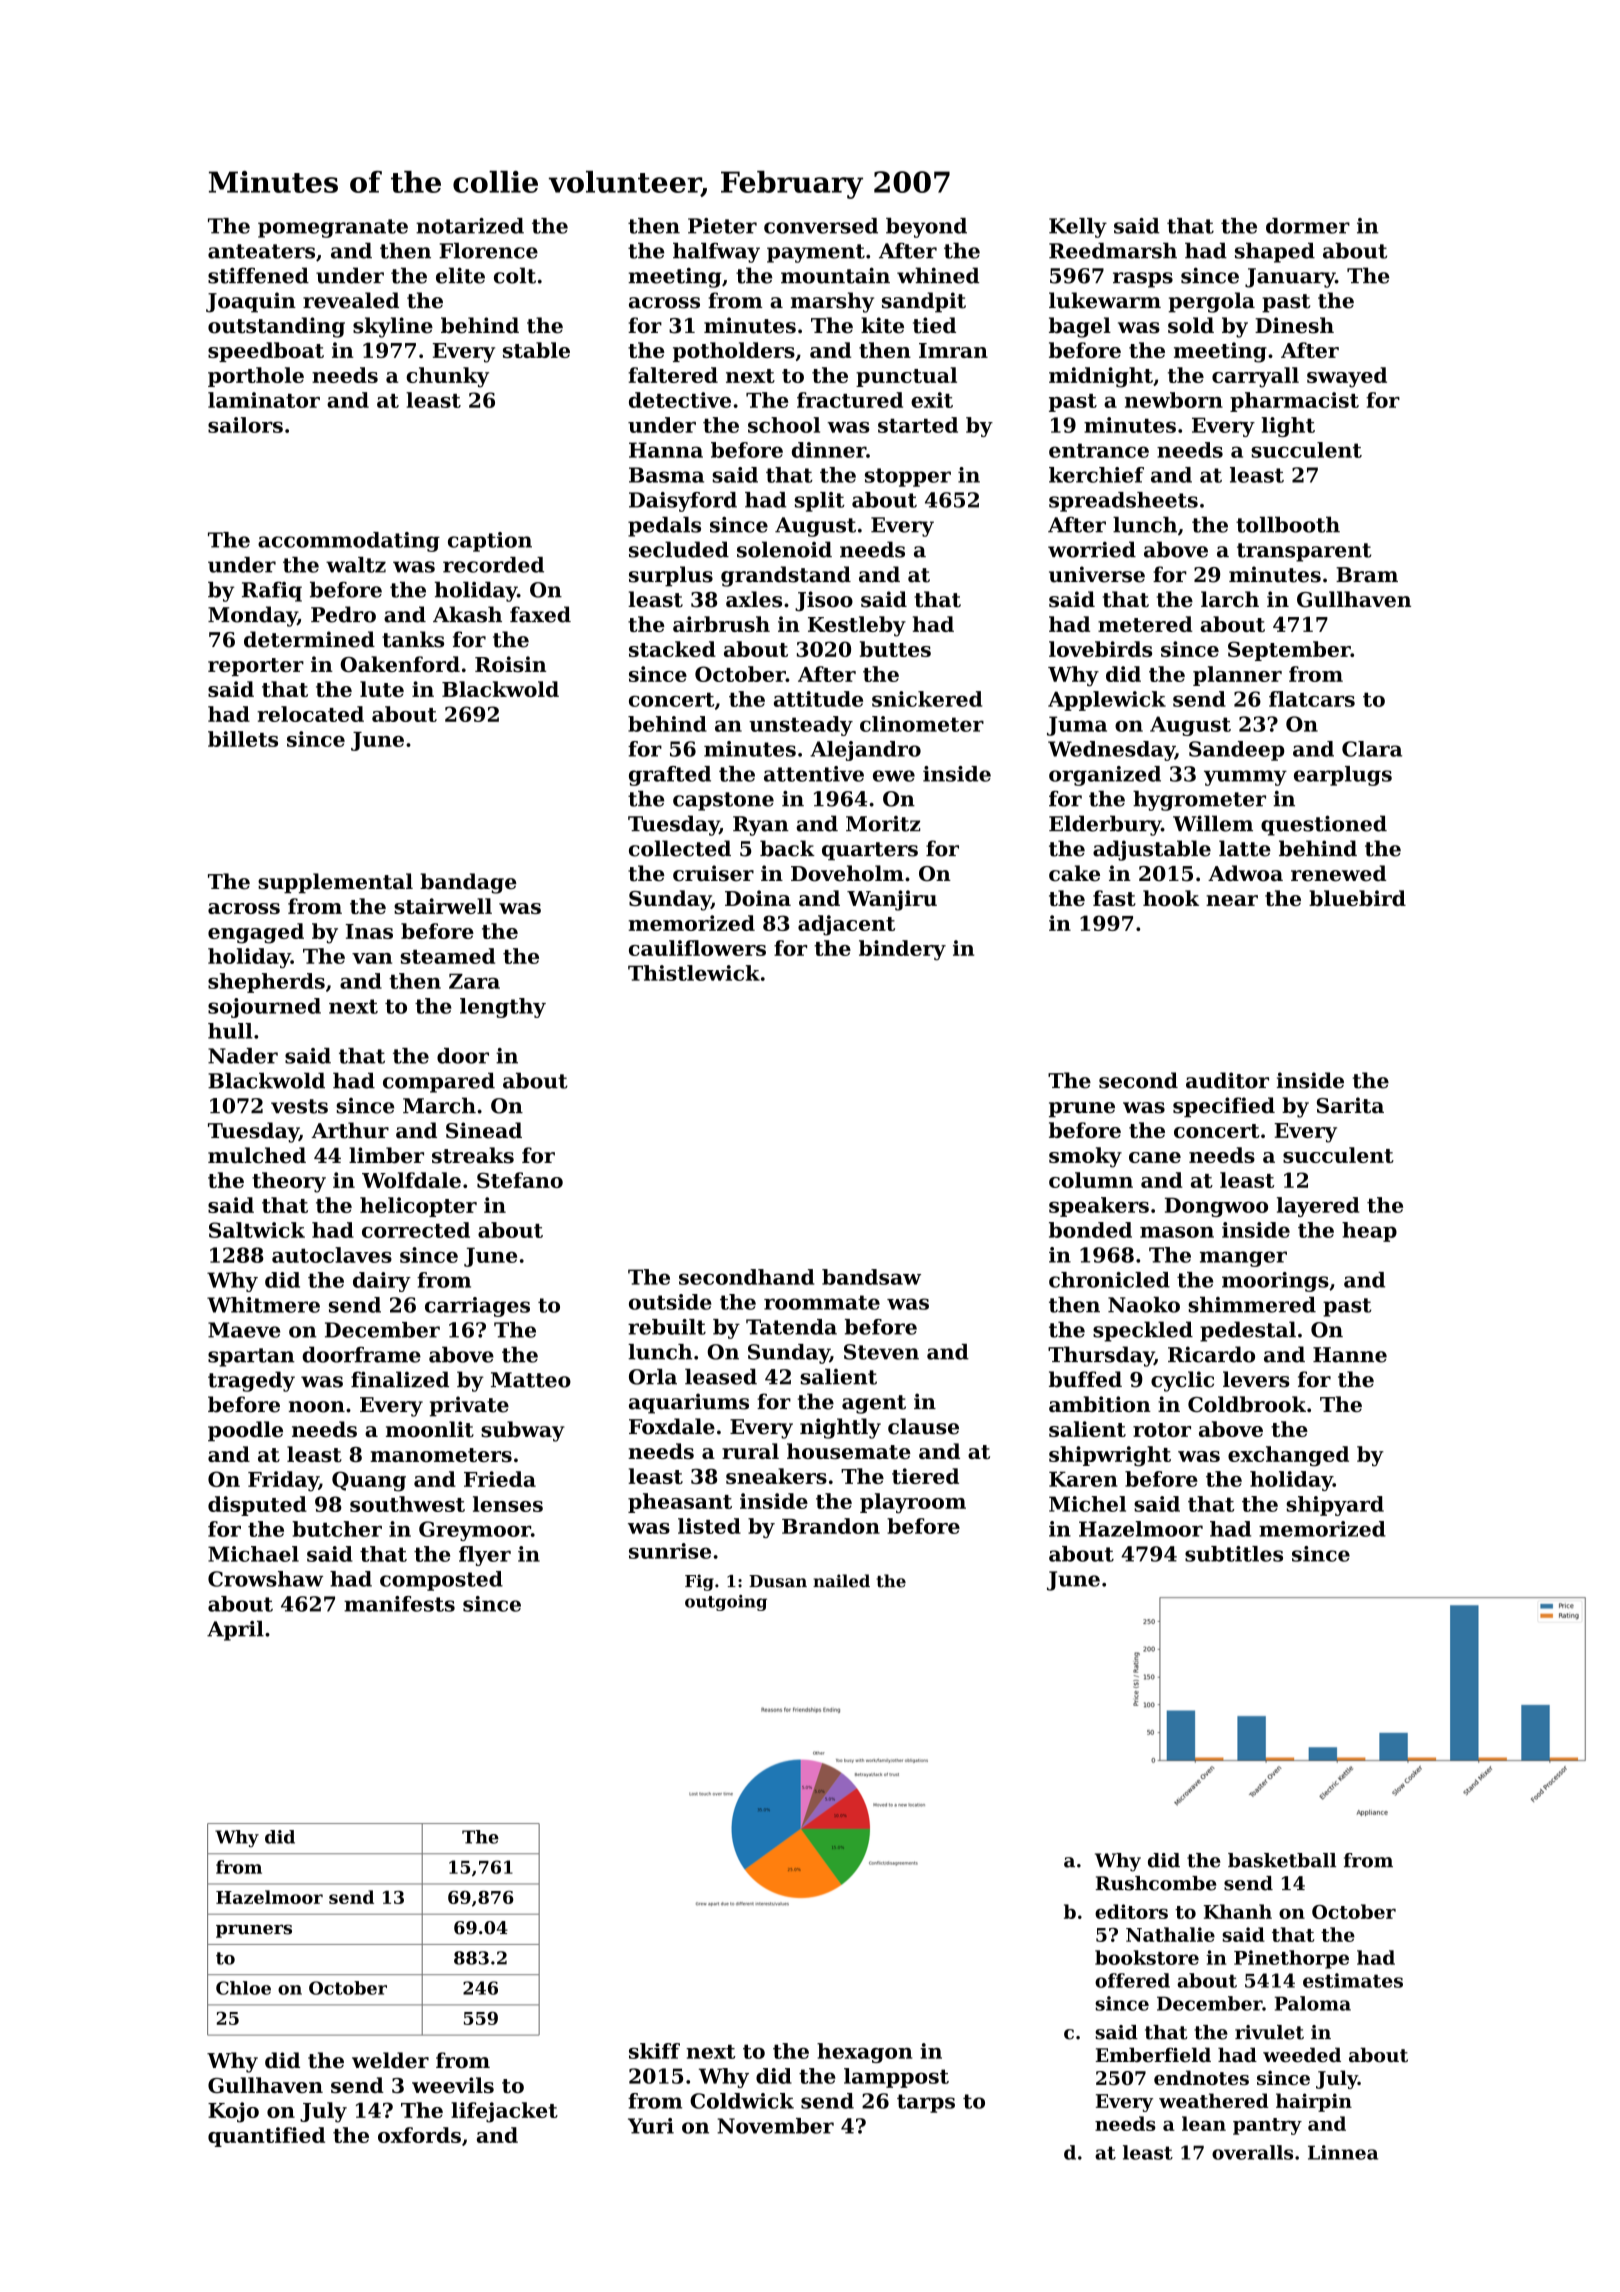 Image resolution: width=1620 pixels, height=2292 pixels. What do you see at coordinates (419, 2135) in the screenshot?
I see `oxfords` at bounding box center [419, 2135].
